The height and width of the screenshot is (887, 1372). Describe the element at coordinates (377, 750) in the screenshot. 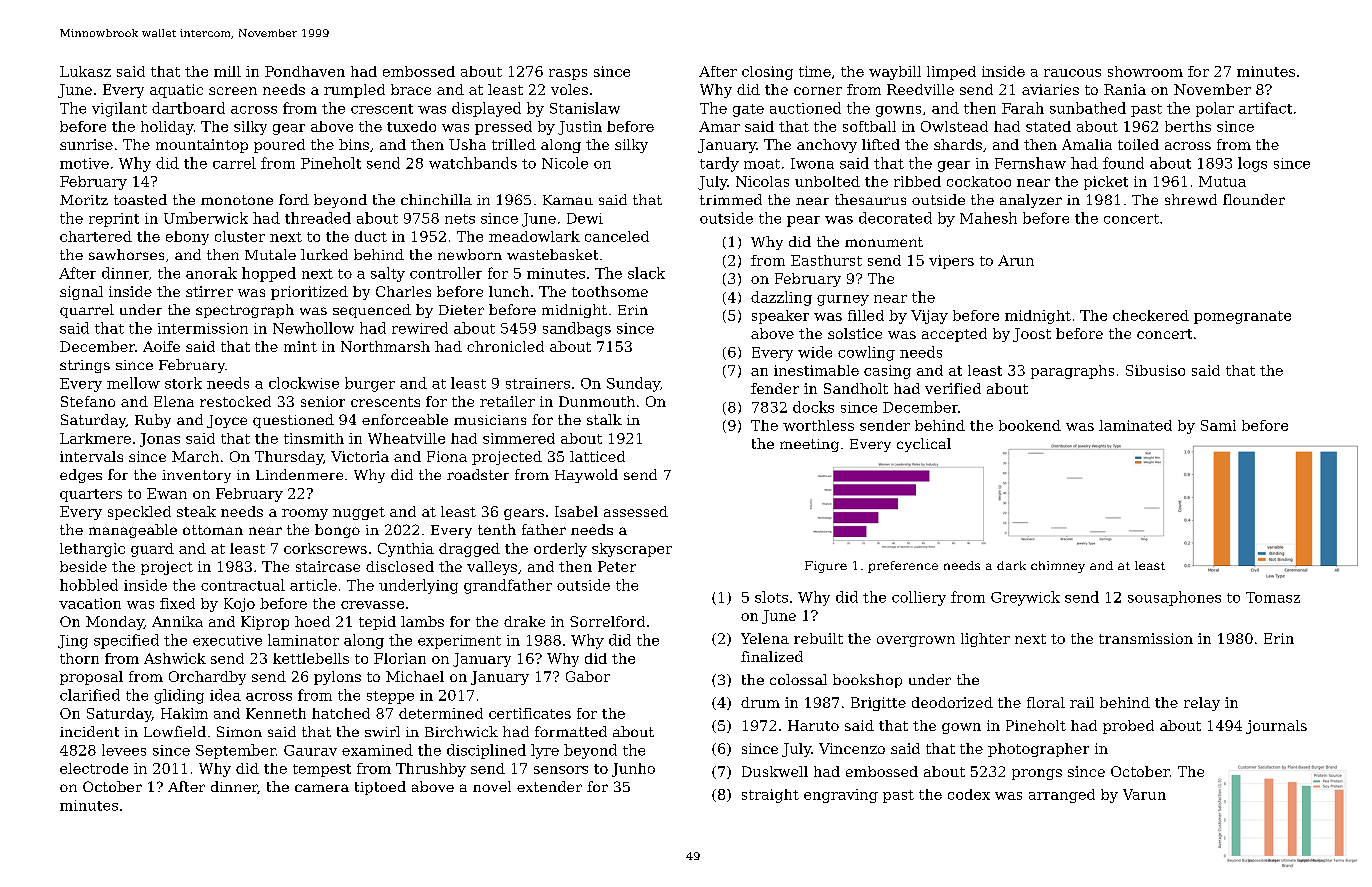

I see `examined` at that location.
